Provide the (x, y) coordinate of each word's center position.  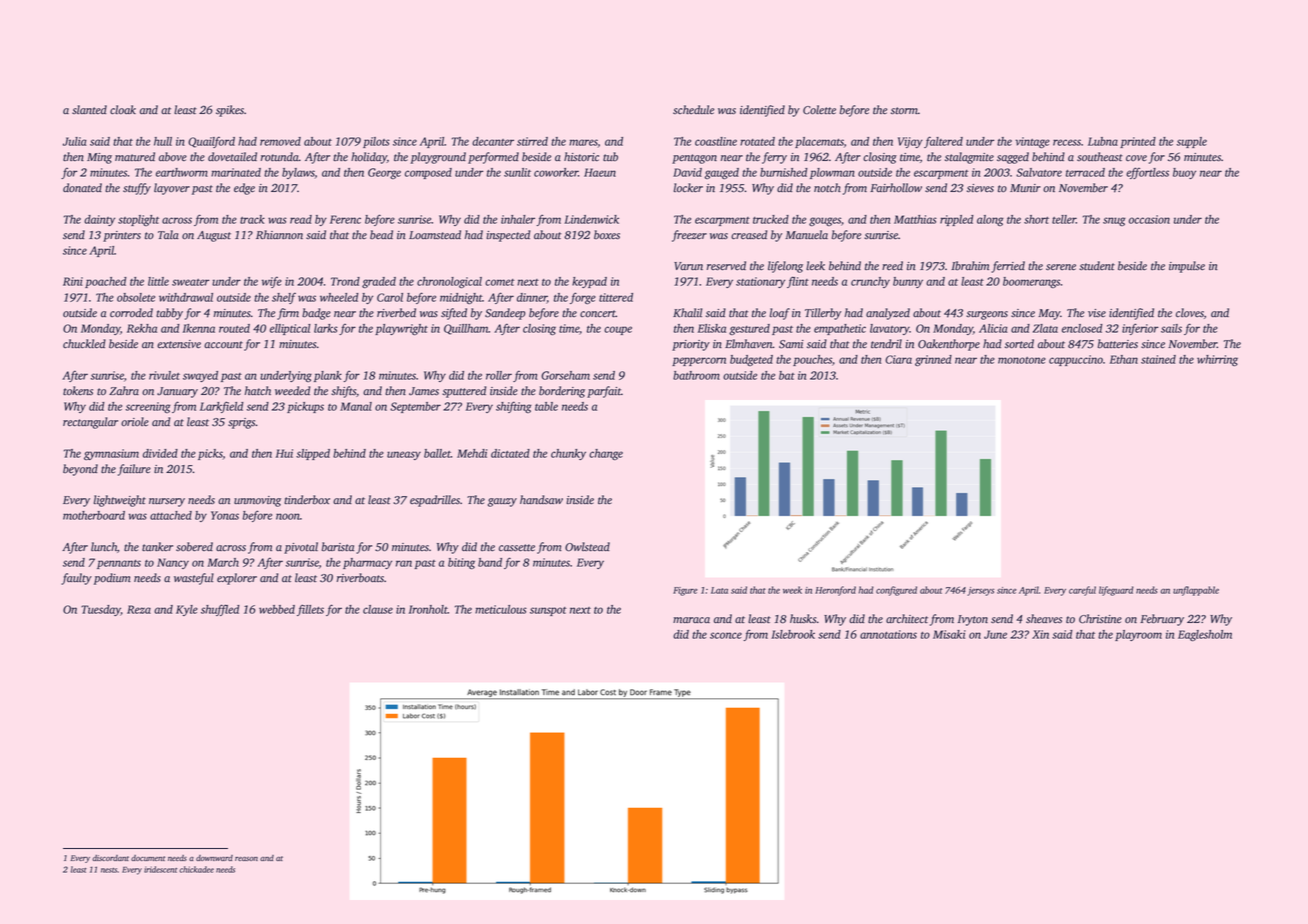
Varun (688, 266)
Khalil (687, 313)
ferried (1008, 267)
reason (246, 859)
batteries (1118, 344)
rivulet (164, 375)
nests (109, 870)
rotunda (280, 157)
